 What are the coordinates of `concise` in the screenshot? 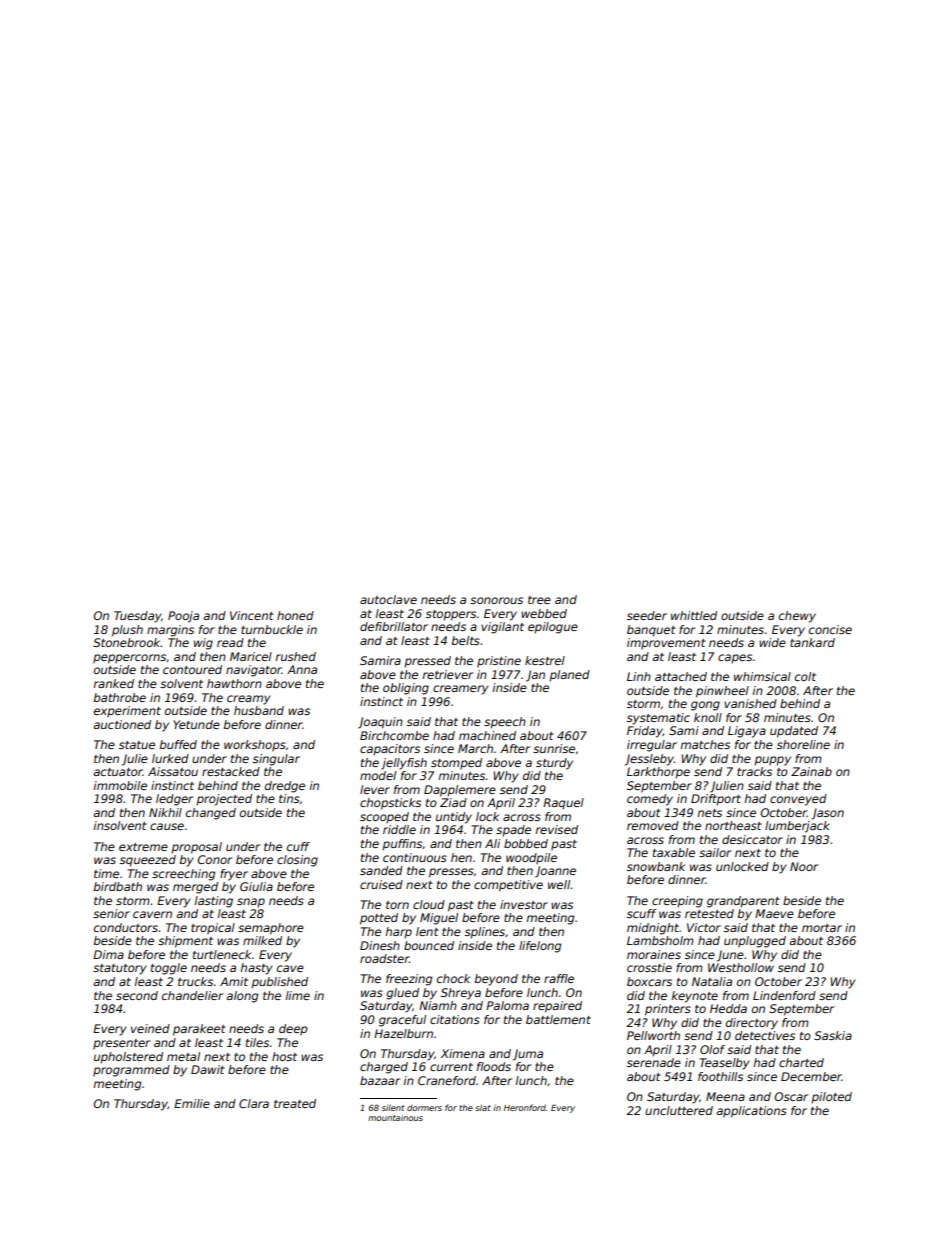 It's located at (830, 629).
